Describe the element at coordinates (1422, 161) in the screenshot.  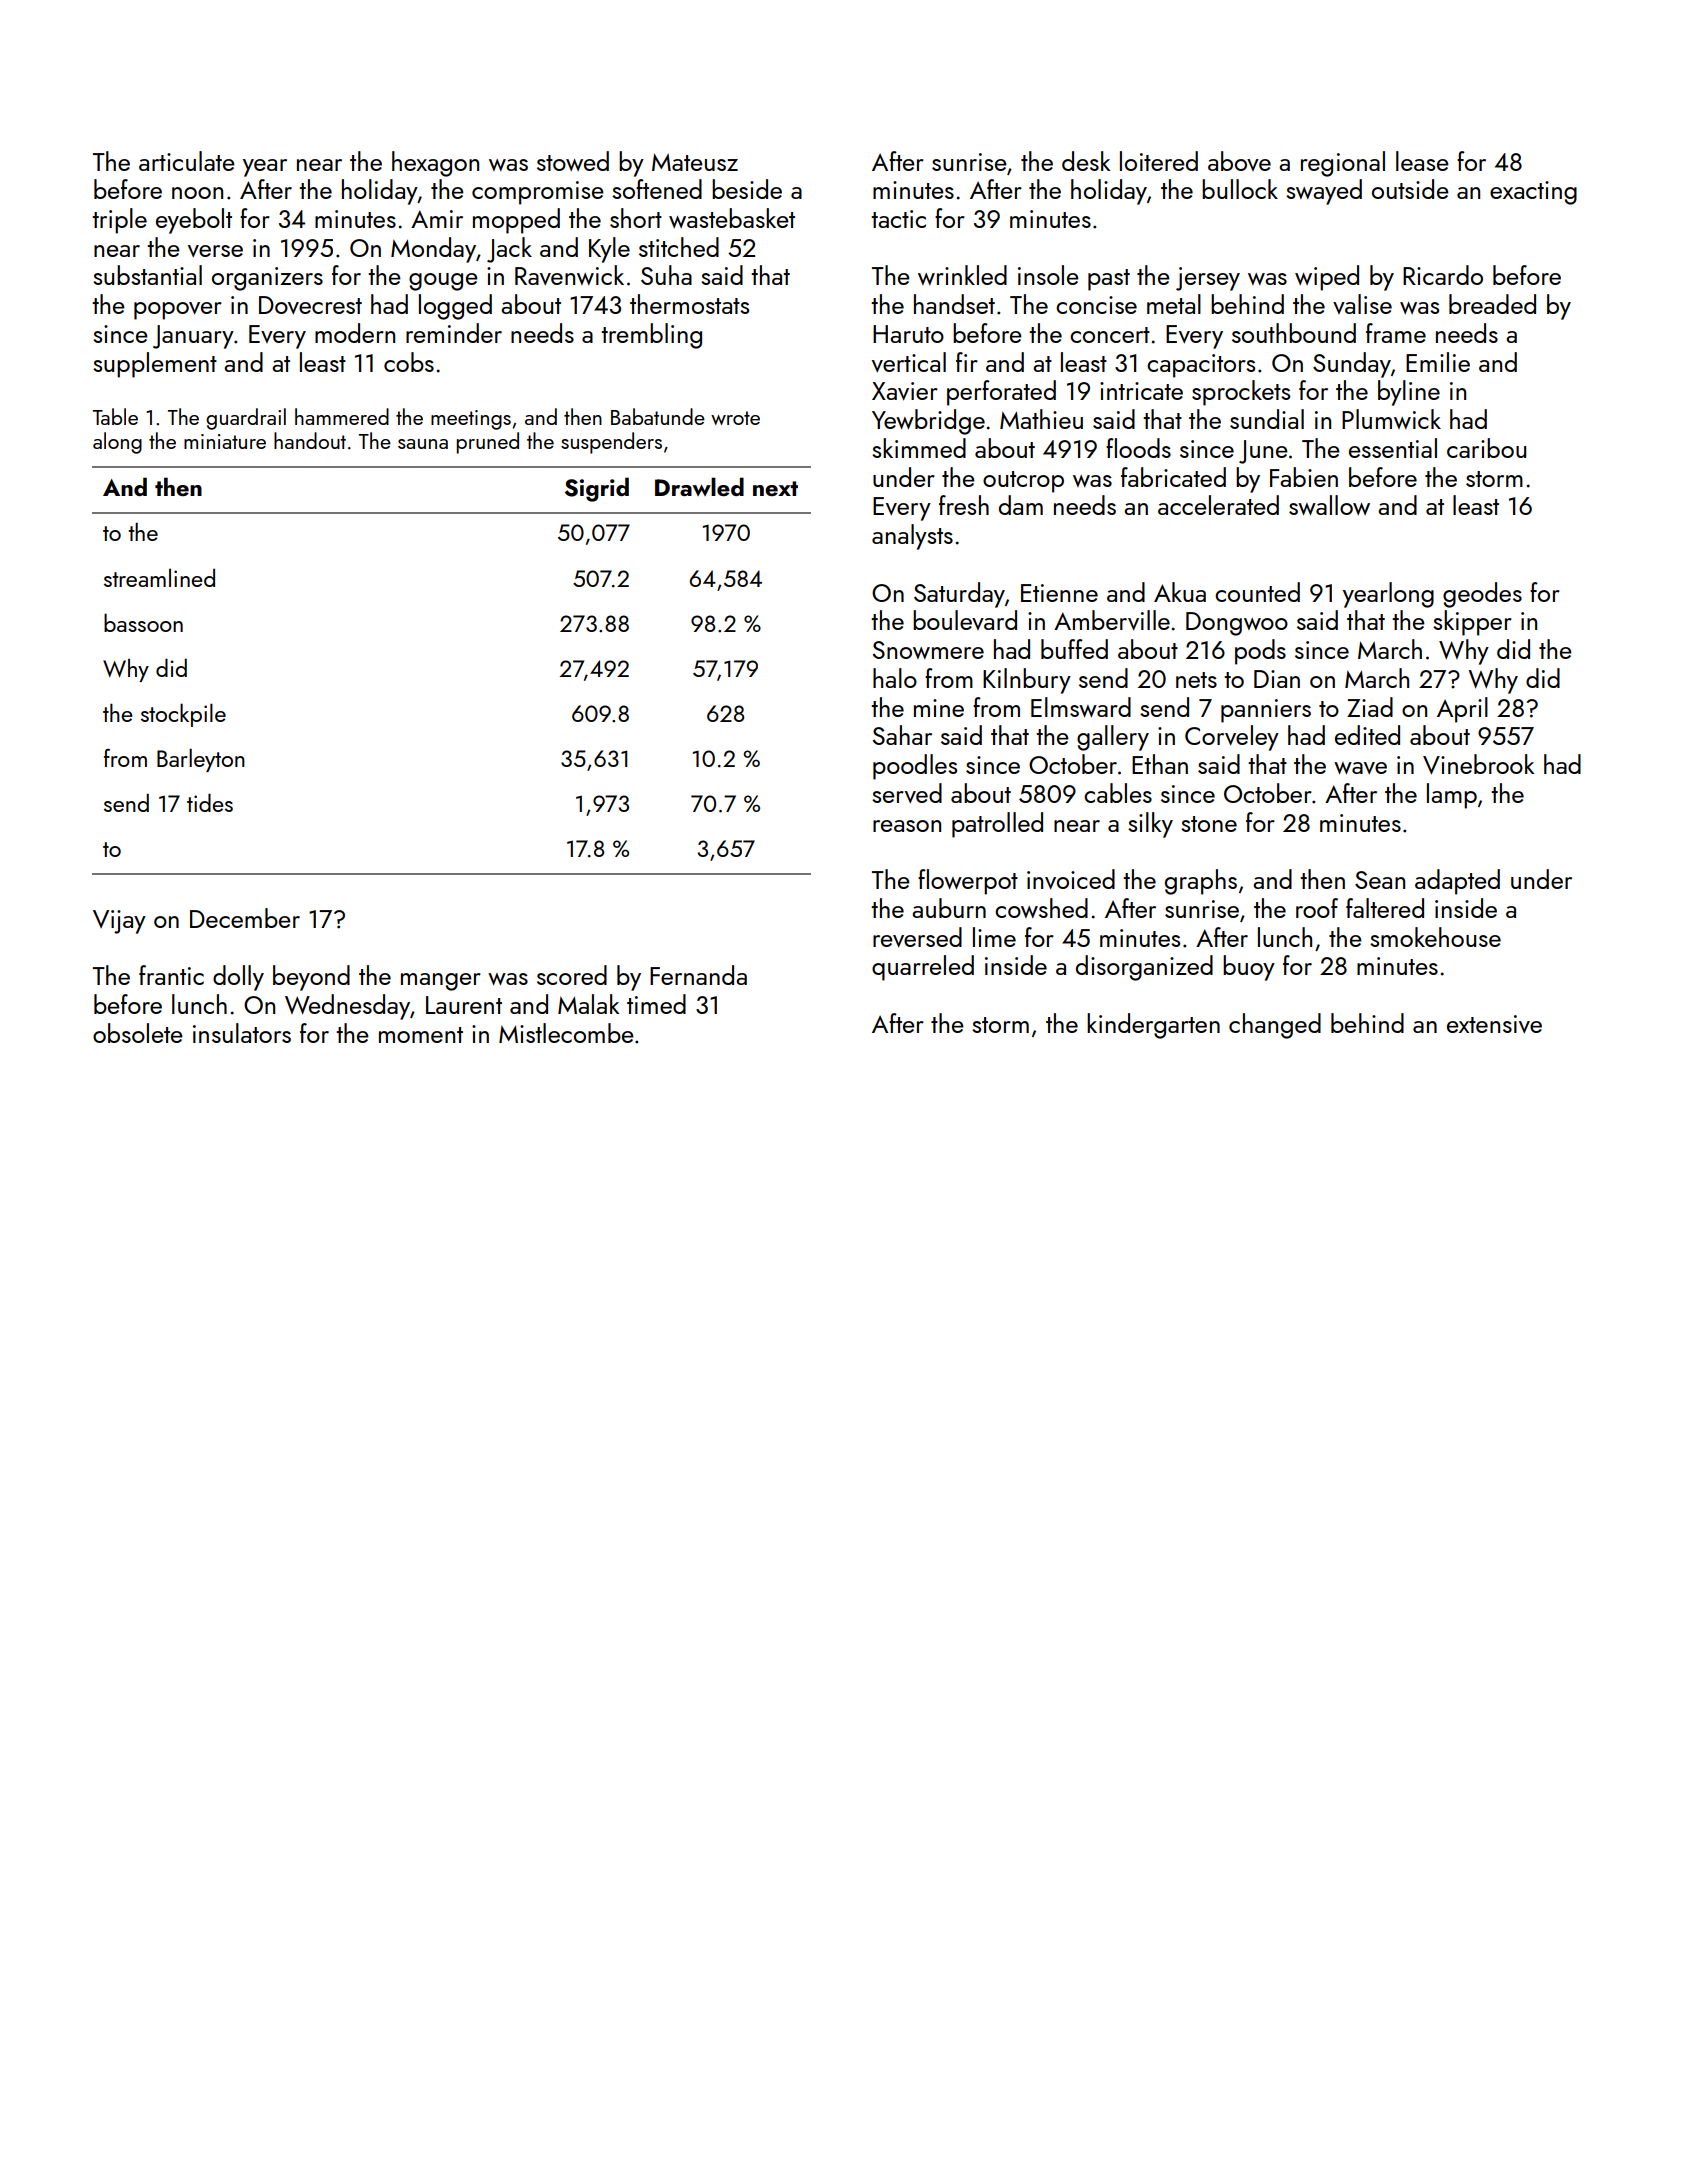
I see `lease` at that location.
